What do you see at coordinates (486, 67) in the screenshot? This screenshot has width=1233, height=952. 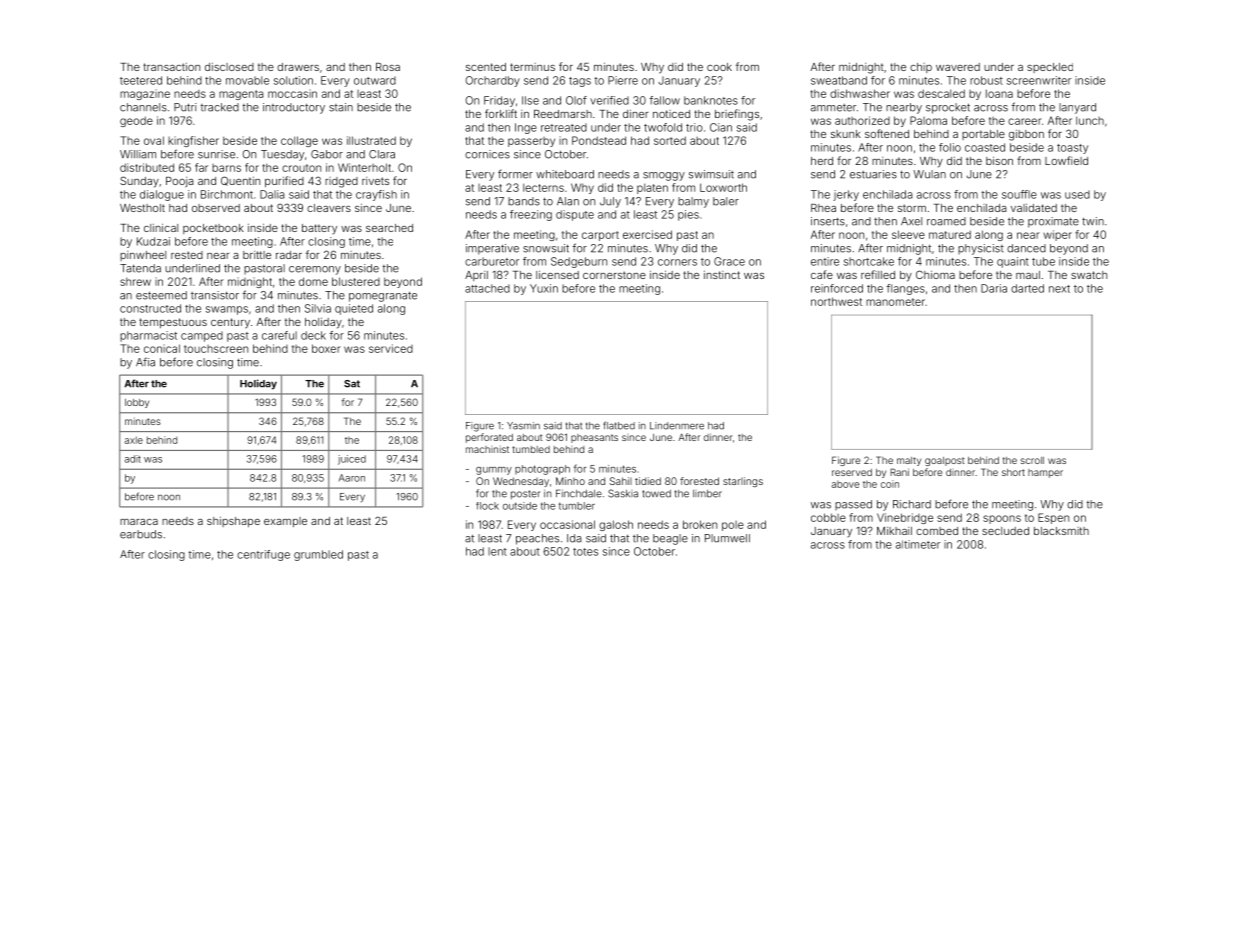 I see `scented` at bounding box center [486, 67].
